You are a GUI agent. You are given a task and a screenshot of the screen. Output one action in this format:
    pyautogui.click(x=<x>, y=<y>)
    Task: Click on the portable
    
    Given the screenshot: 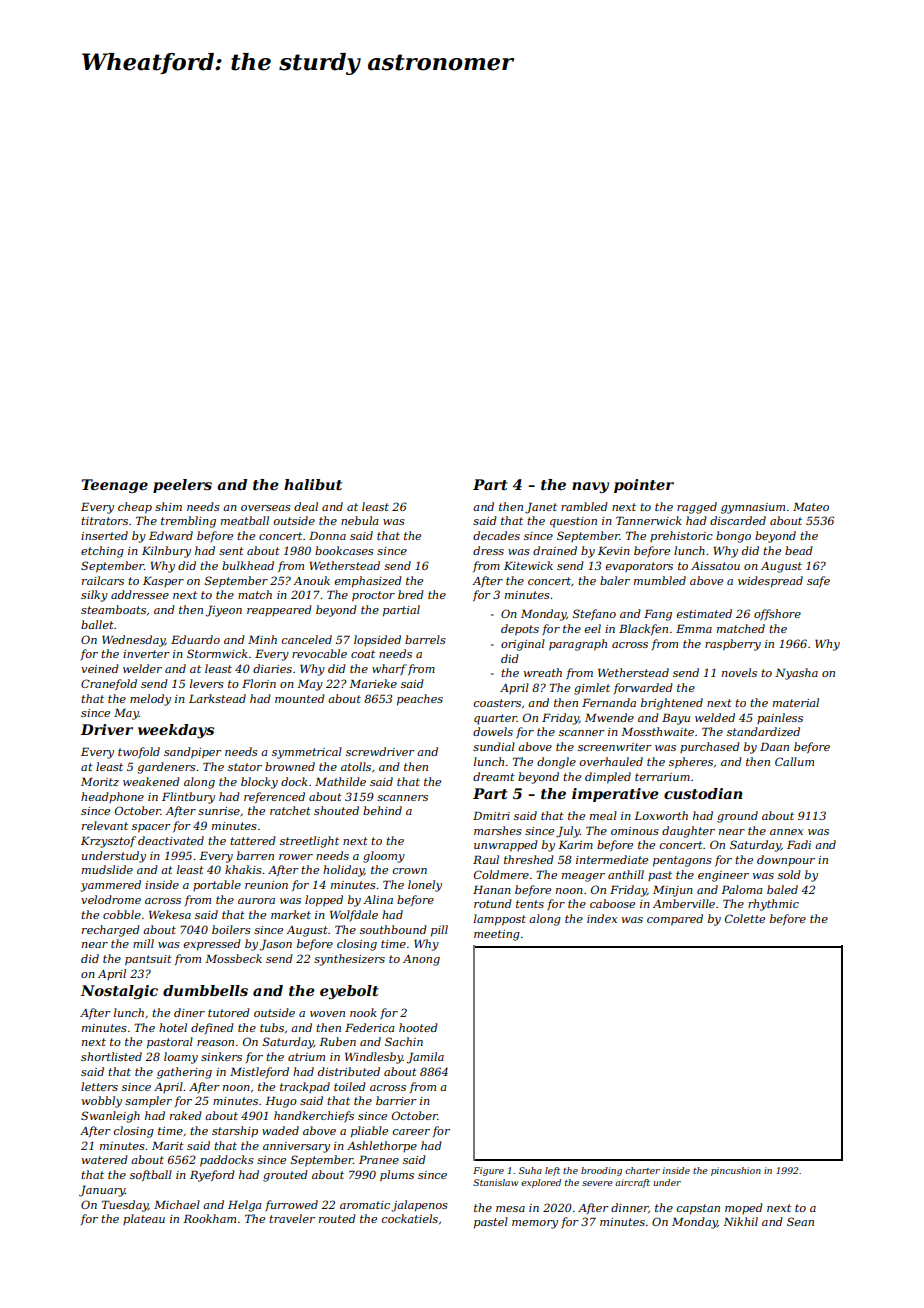 What is the action you would take?
    pyautogui.click(x=217, y=885)
